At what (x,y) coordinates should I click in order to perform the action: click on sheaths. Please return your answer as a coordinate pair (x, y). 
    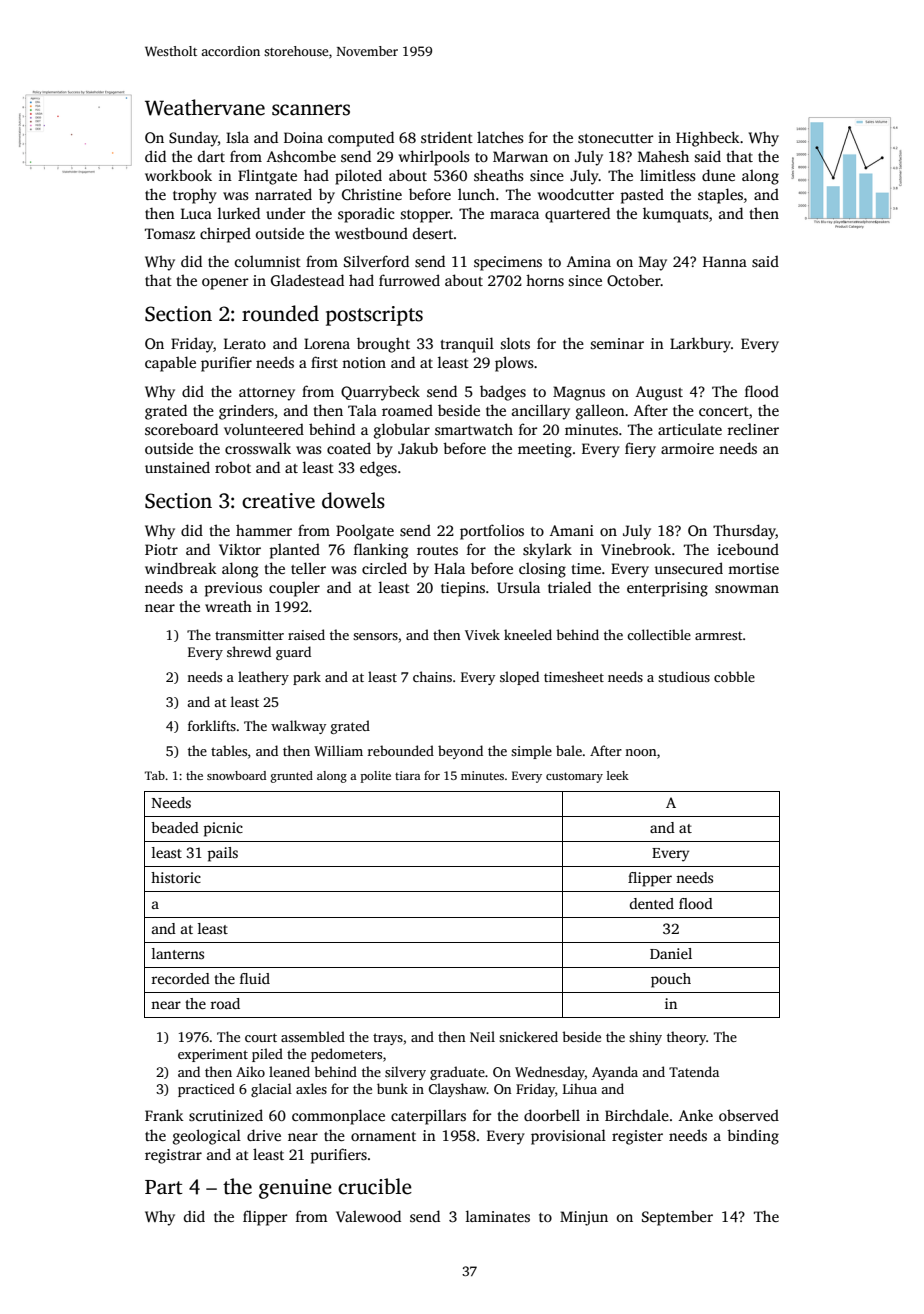
    Looking at the image, I should click on (499, 175).
